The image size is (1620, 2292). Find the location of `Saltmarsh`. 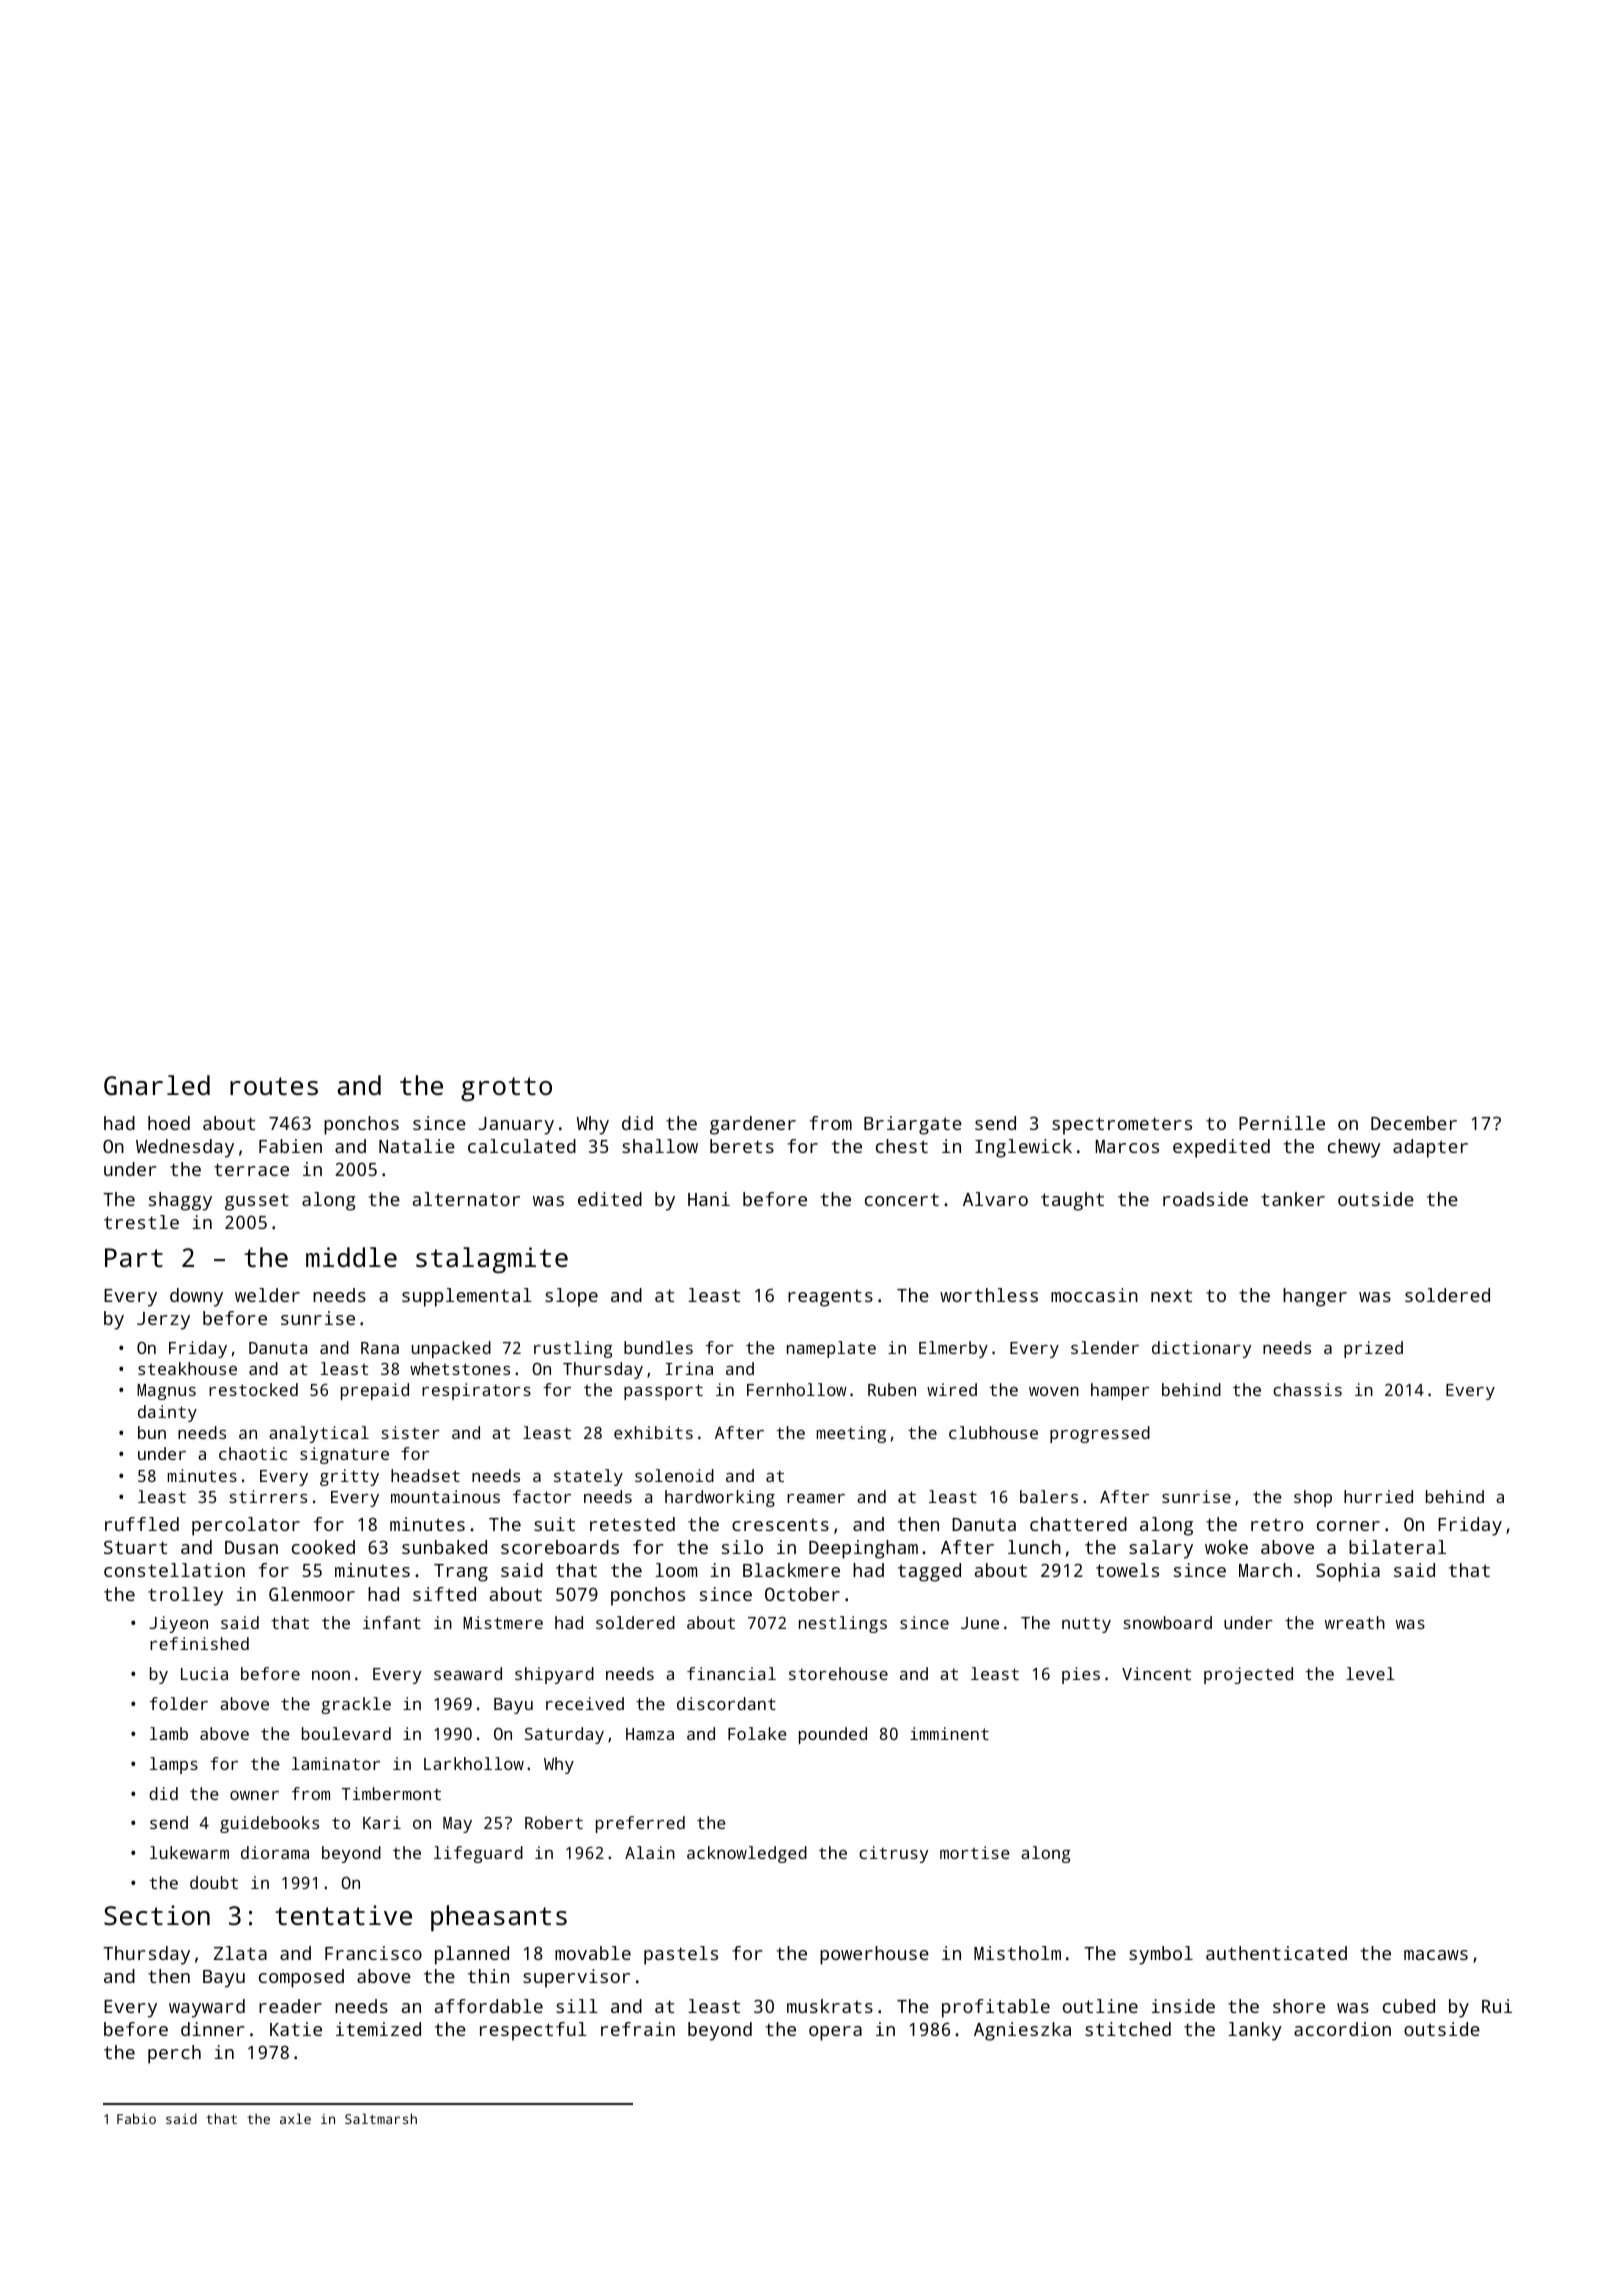

Saltmarsh is located at coordinates (381, 2118).
